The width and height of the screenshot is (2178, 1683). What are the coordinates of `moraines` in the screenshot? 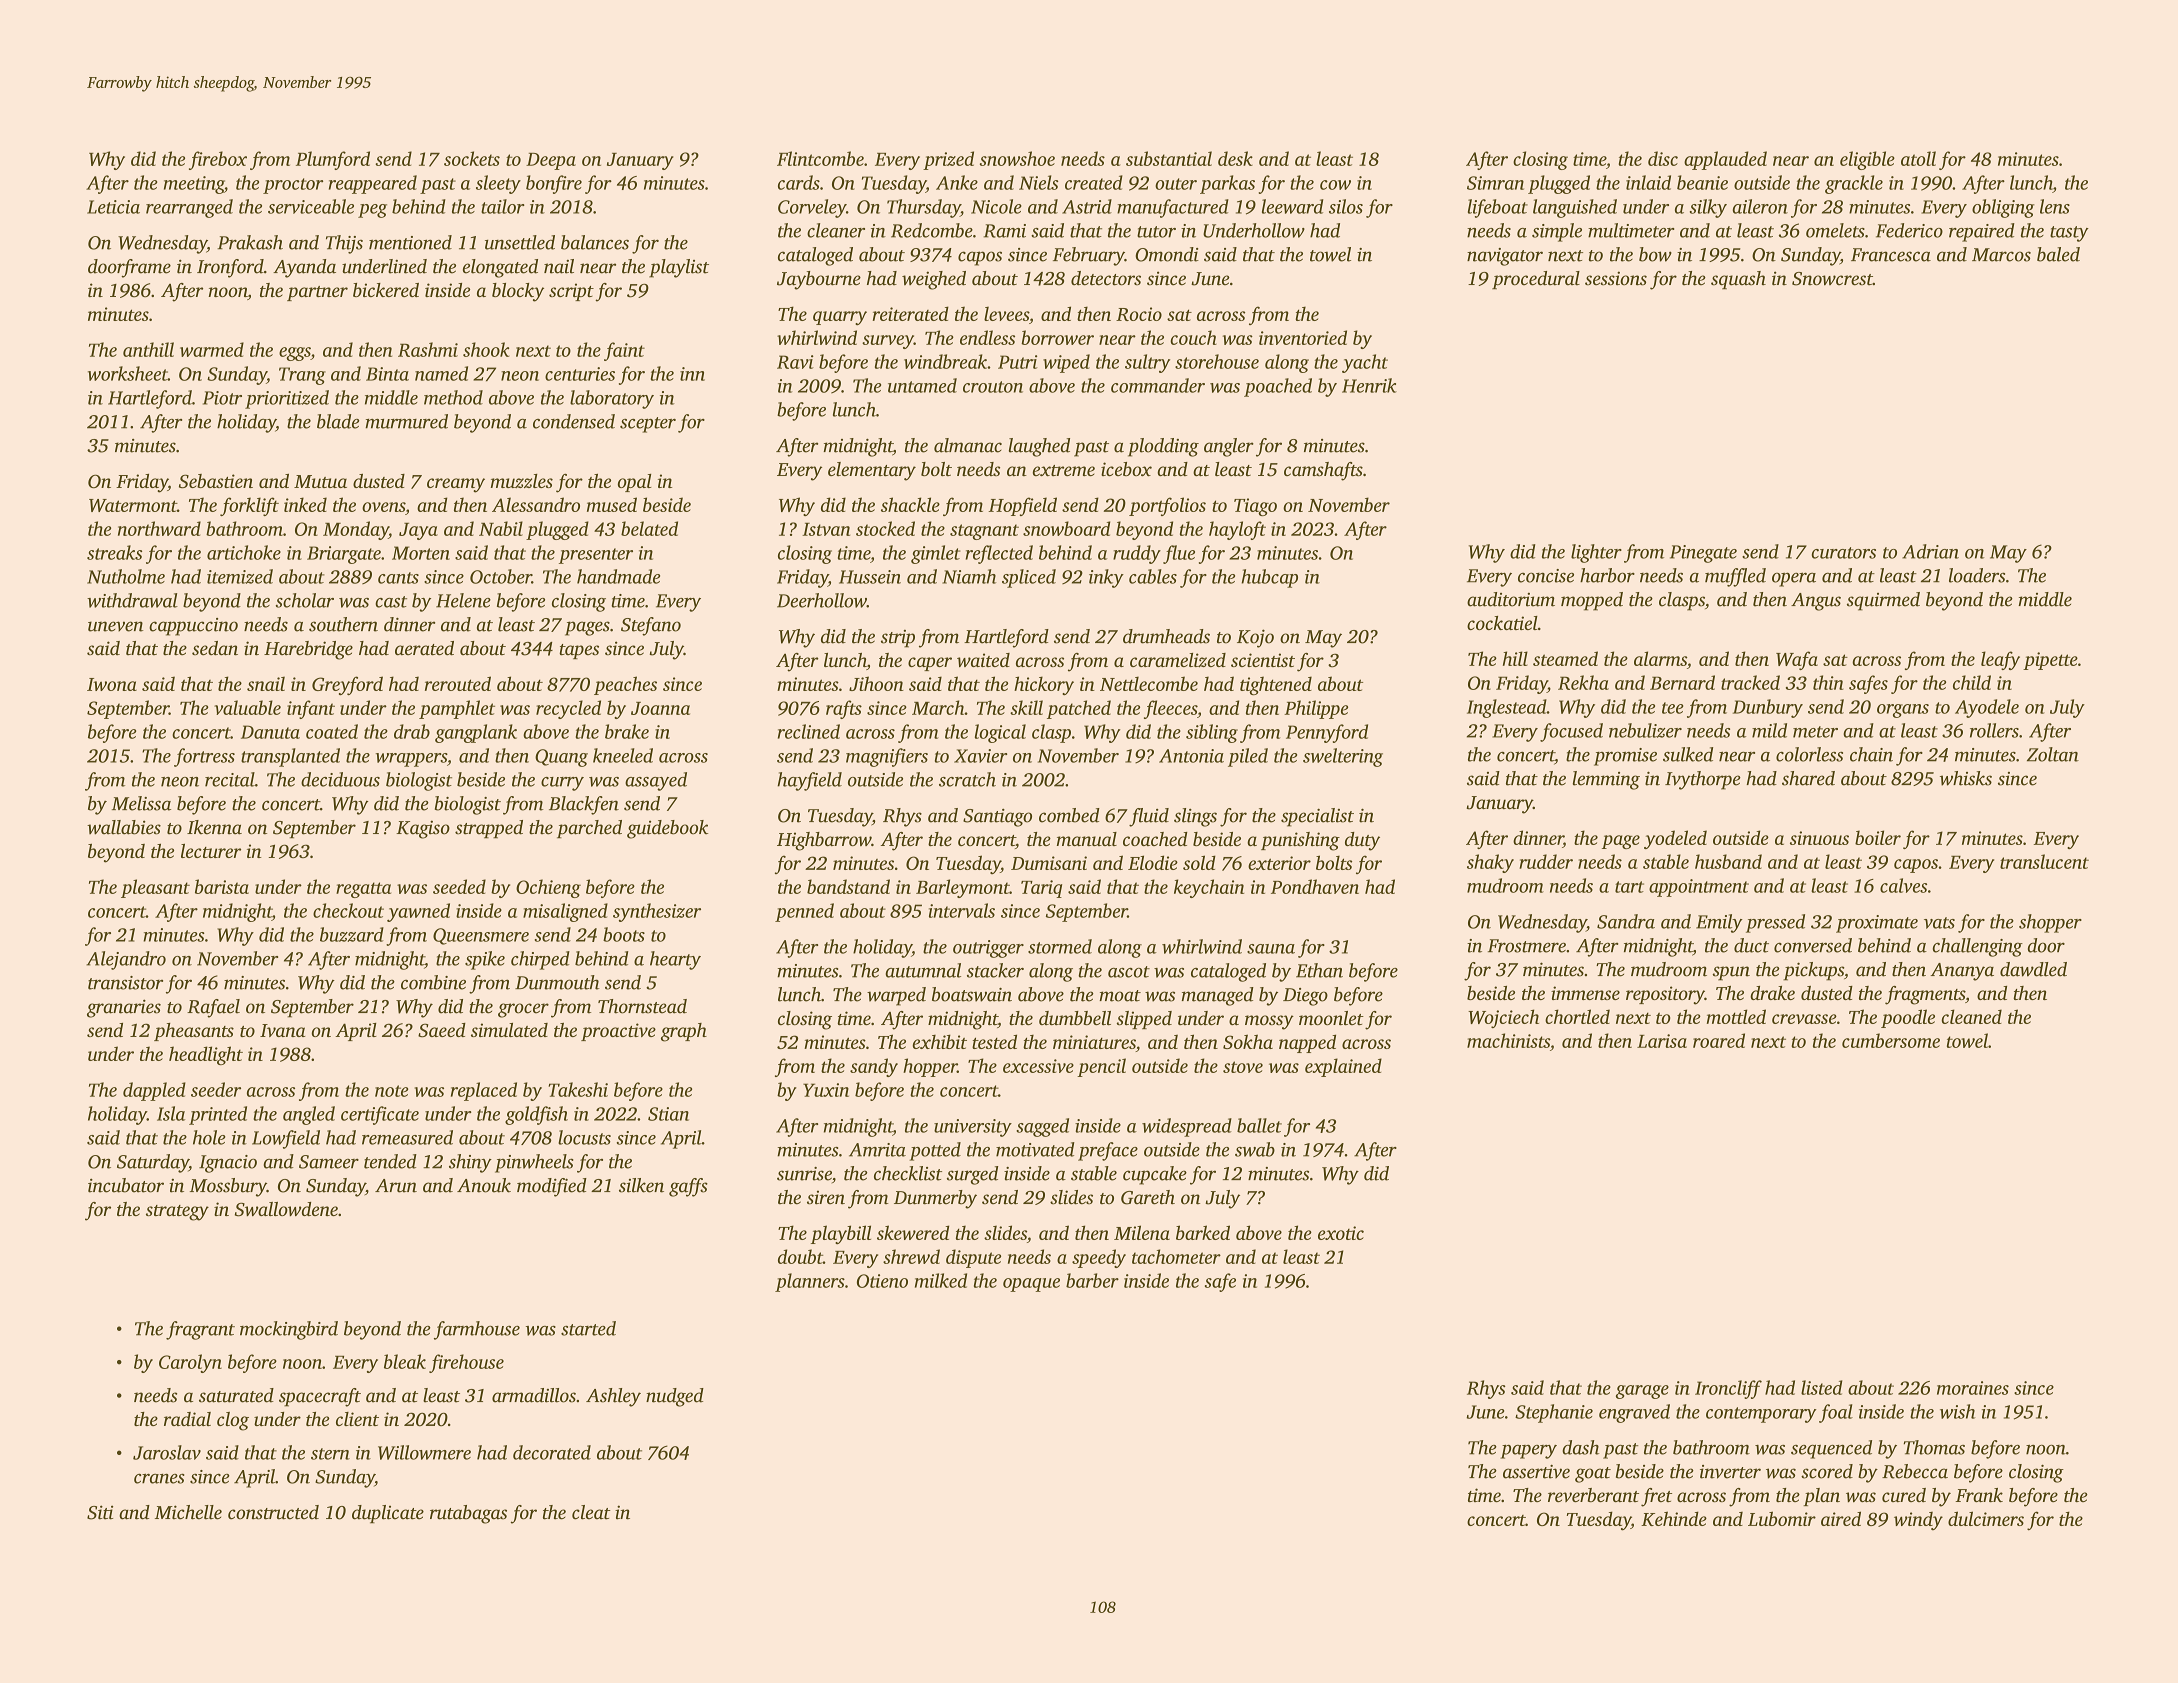 It's located at (1973, 1388).
